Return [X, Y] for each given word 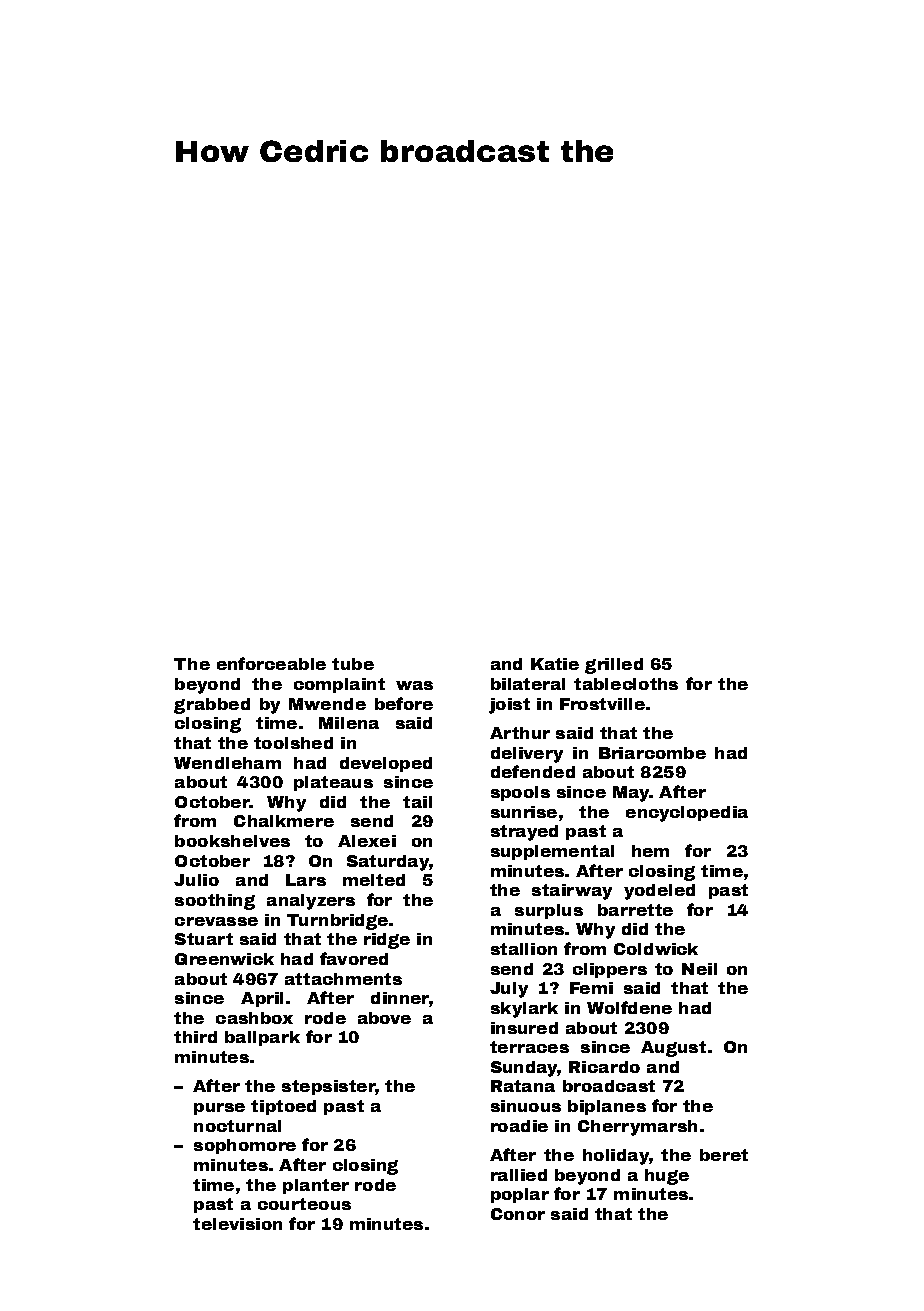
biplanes [607, 1107]
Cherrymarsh [637, 1128]
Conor [518, 1214]
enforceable [271, 663]
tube [353, 664]
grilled [614, 666]
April [262, 999]
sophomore [245, 1146]
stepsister [329, 1087]
